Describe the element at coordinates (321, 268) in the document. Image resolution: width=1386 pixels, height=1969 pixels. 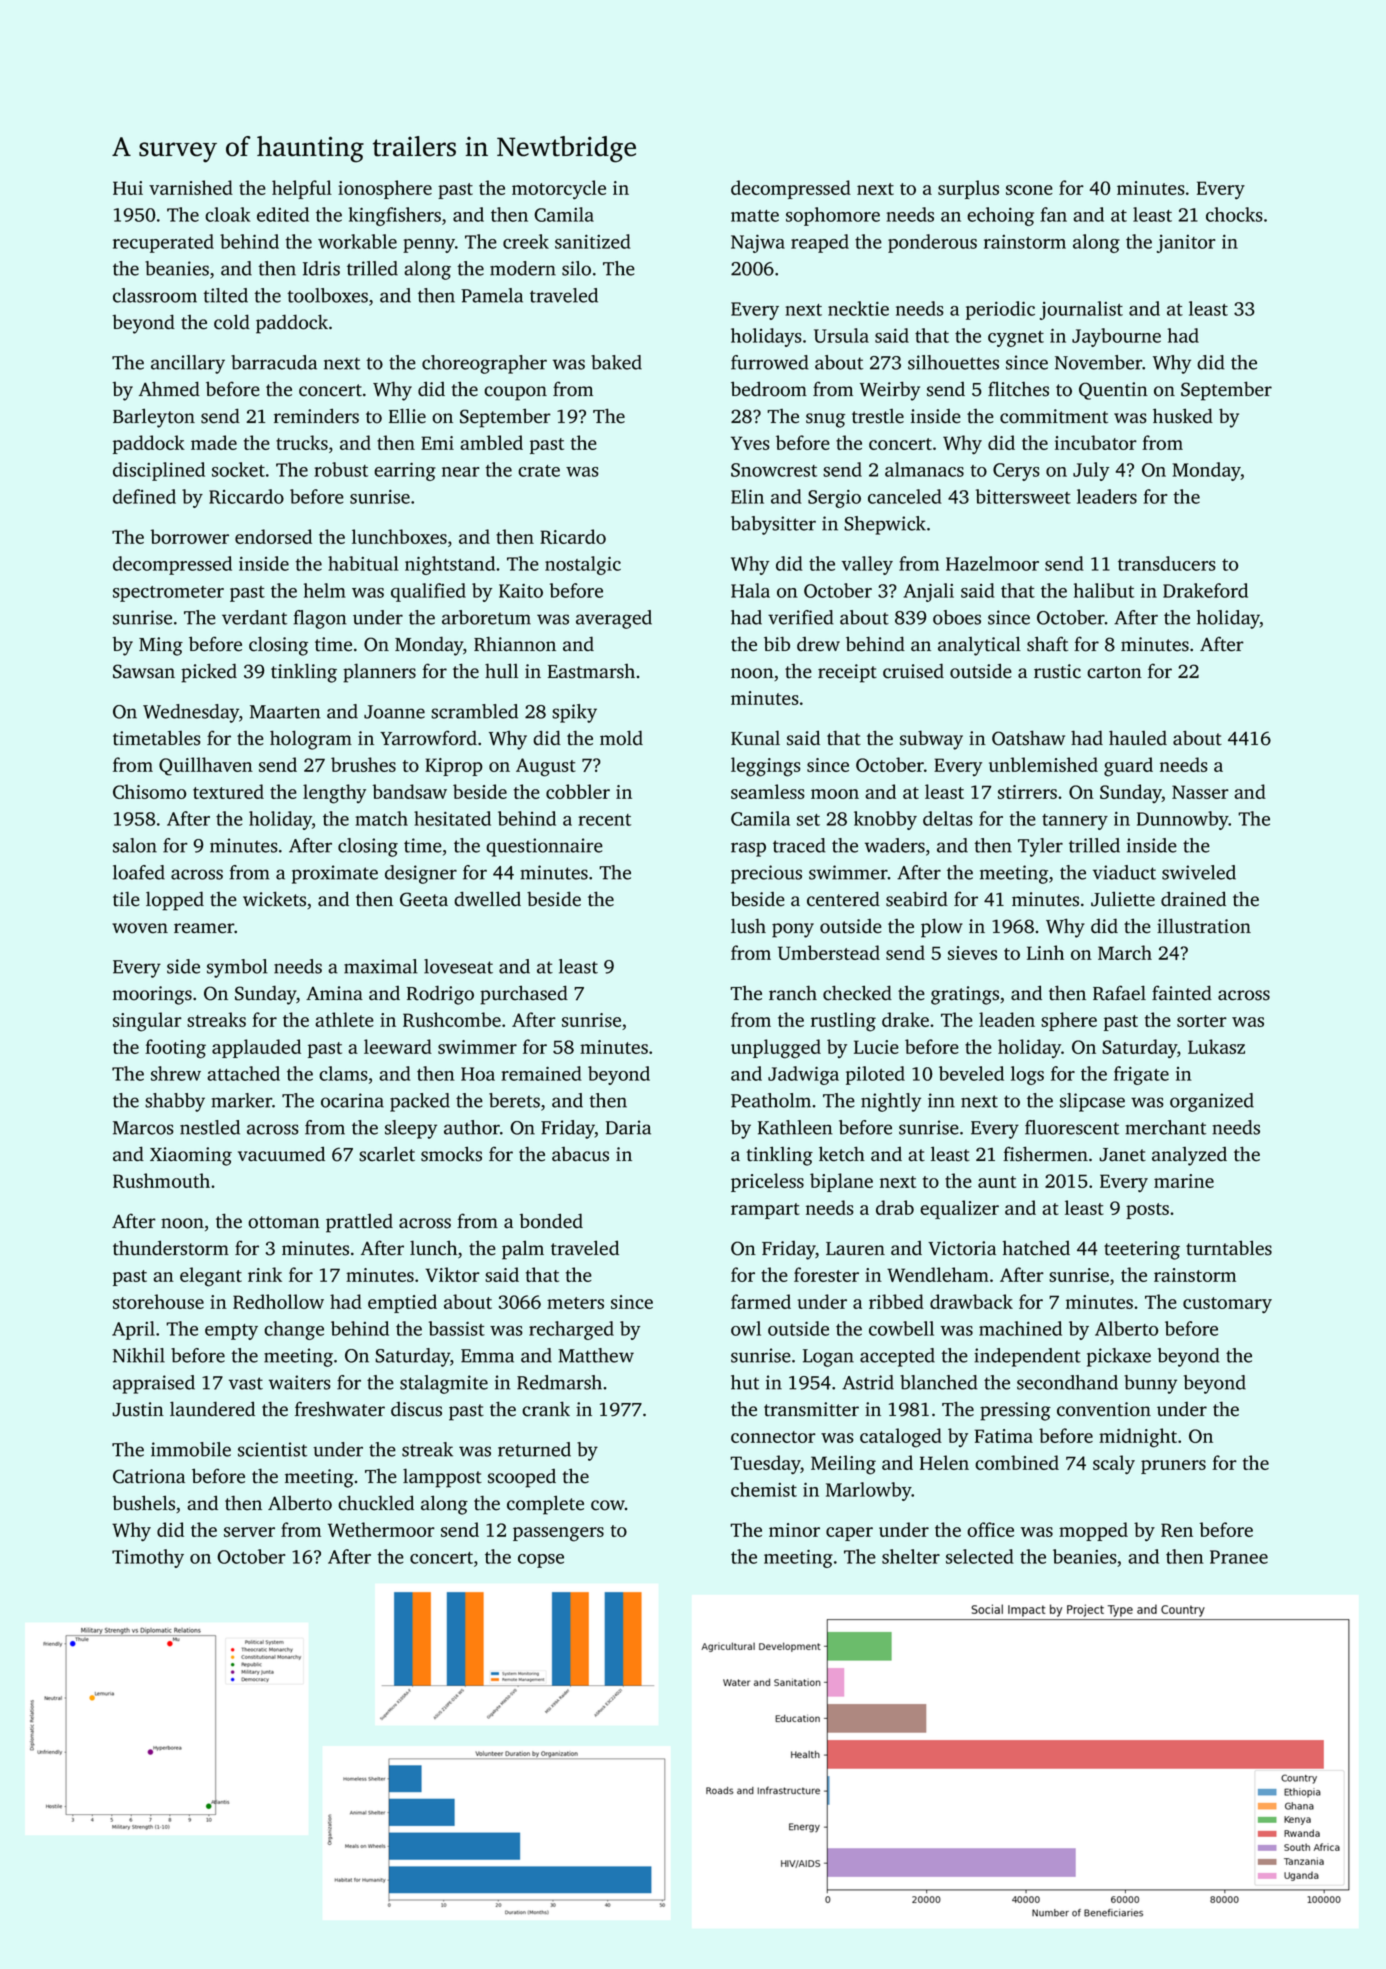
I see `Idris` at that location.
